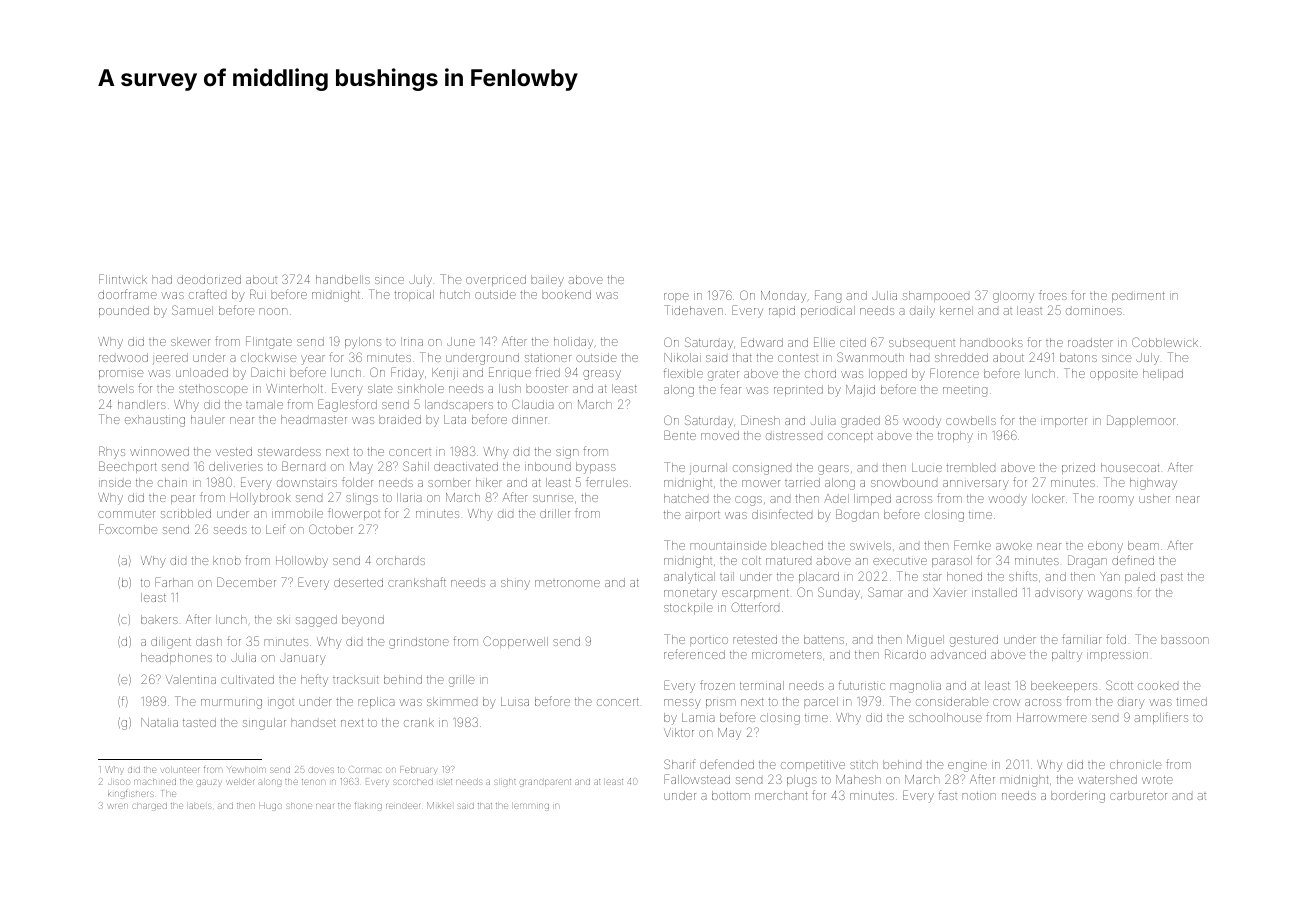 The width and height of the screenshot is (1308, 924). Describe the element at coordinates (566, 294) in the screenshot. I see `bookend` at that location.
